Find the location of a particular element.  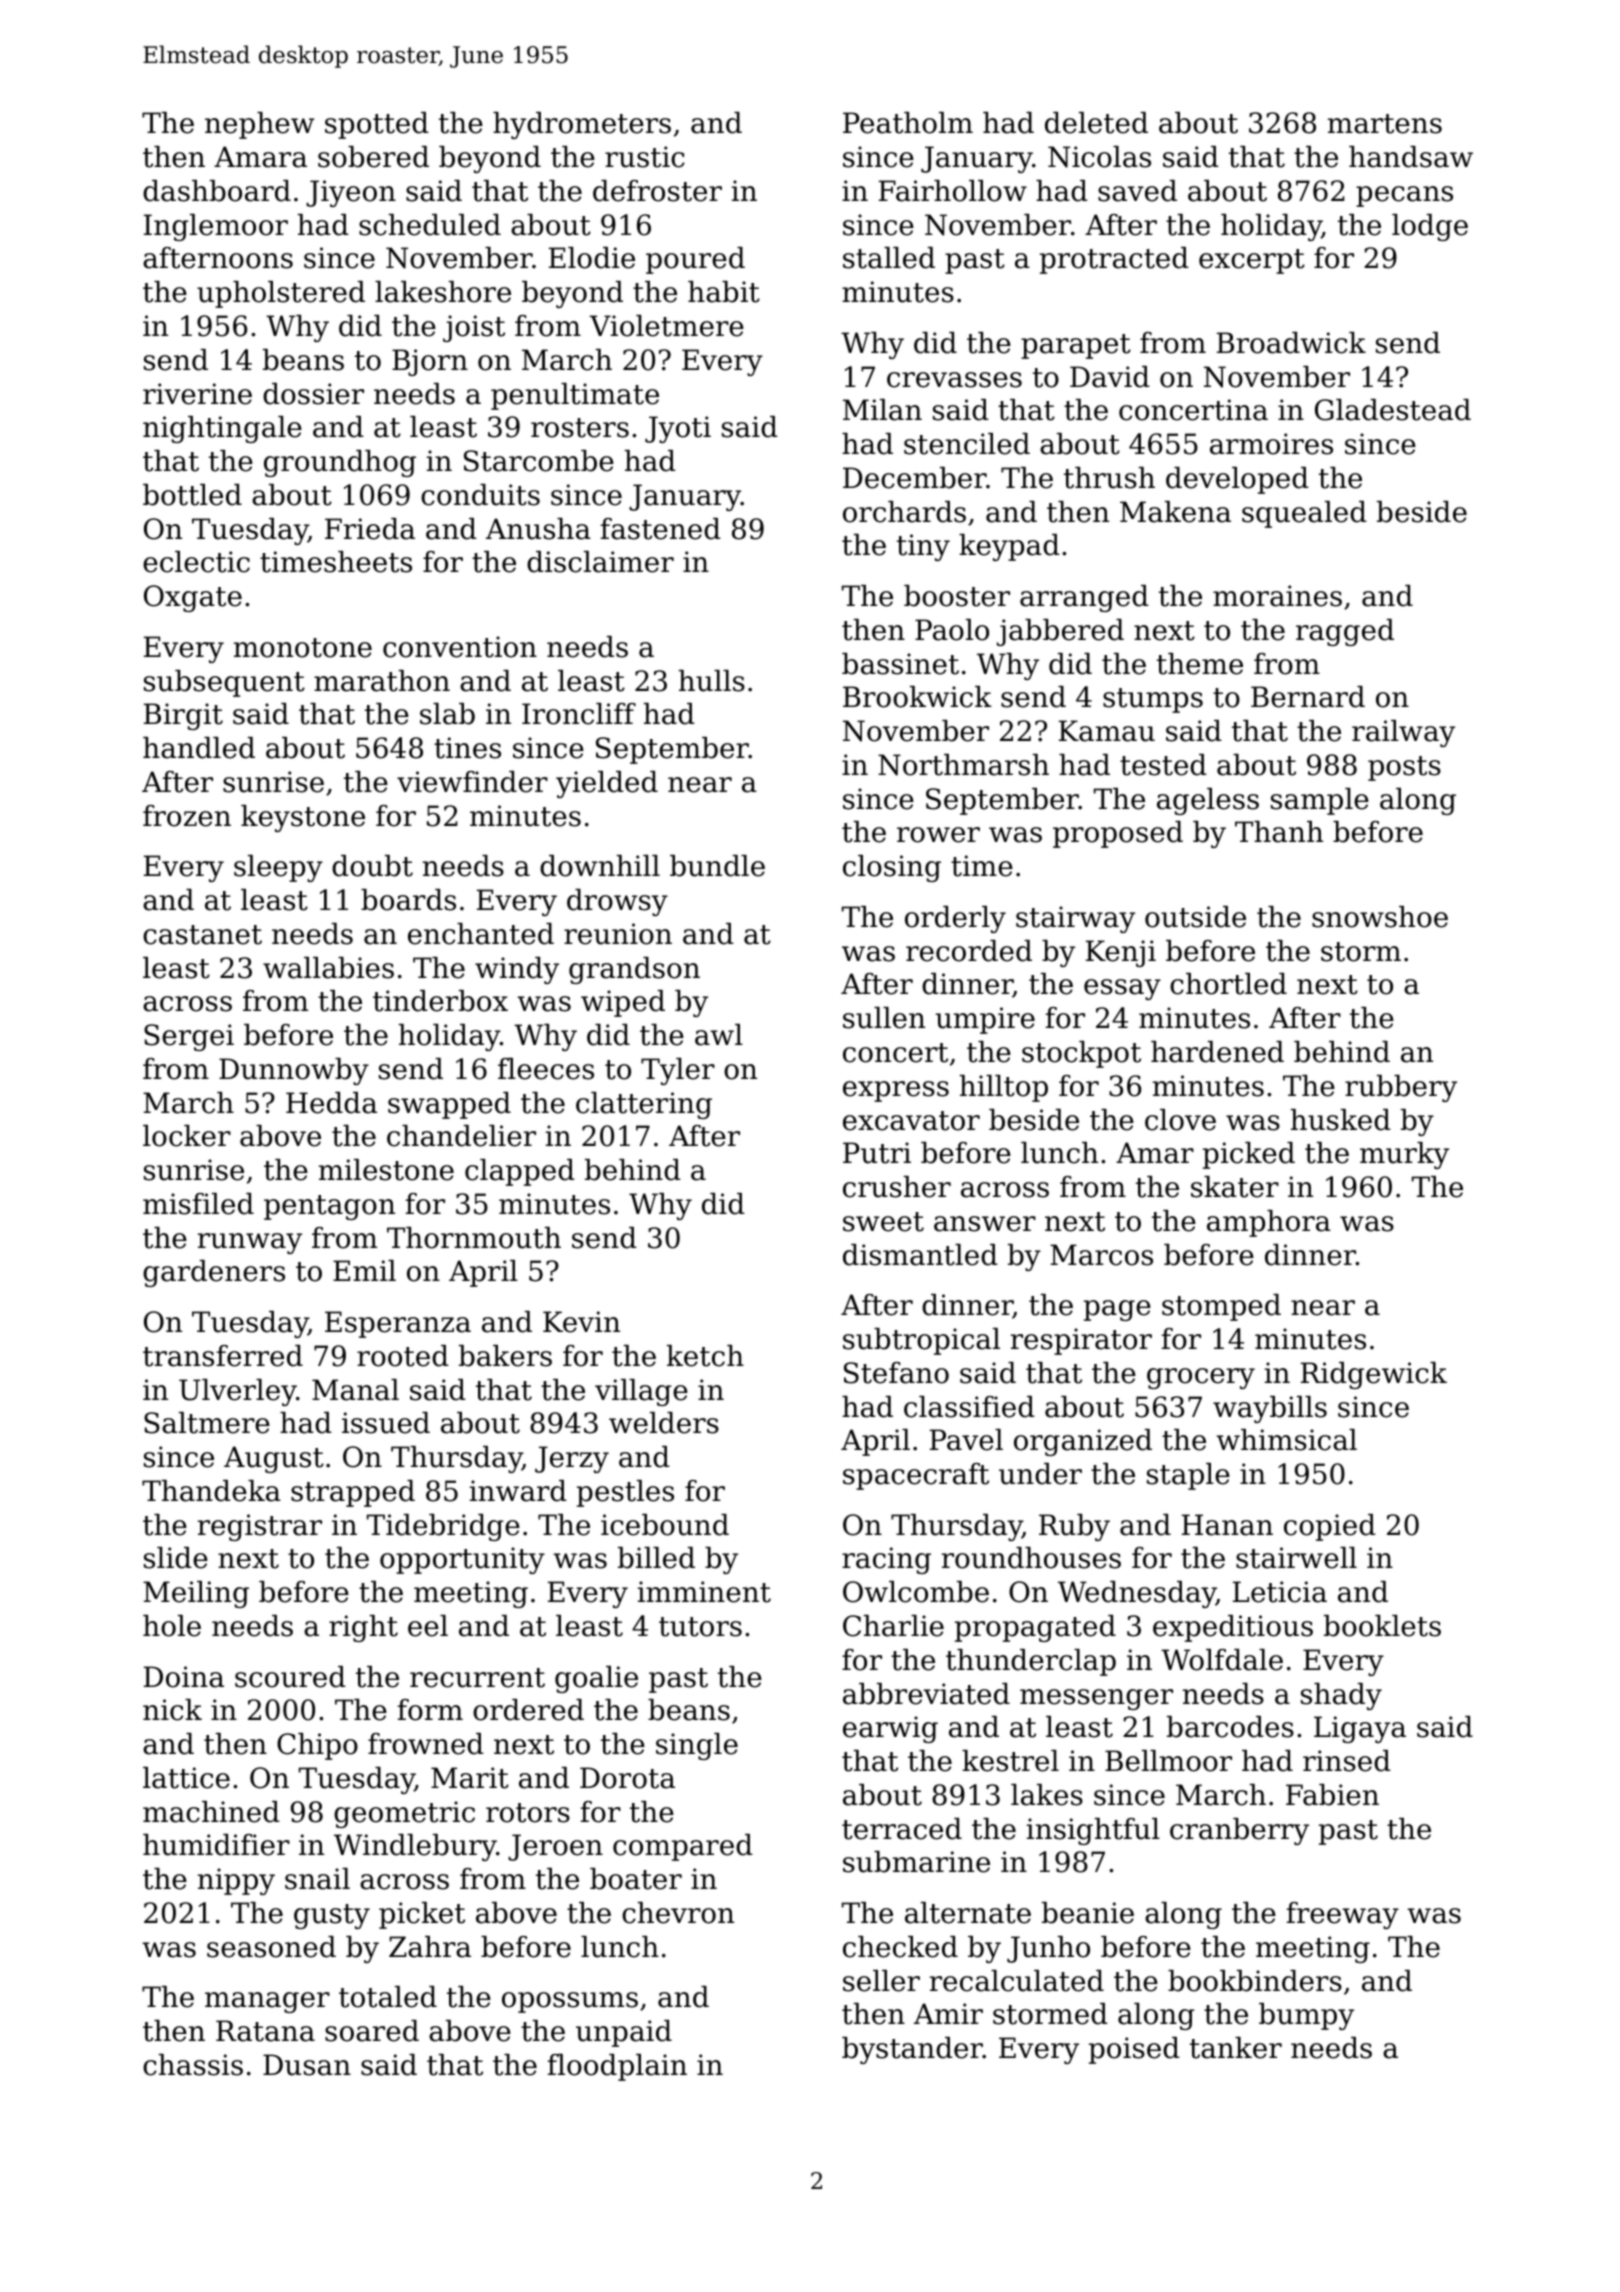

downhill is located at coordinates (600, 866).
